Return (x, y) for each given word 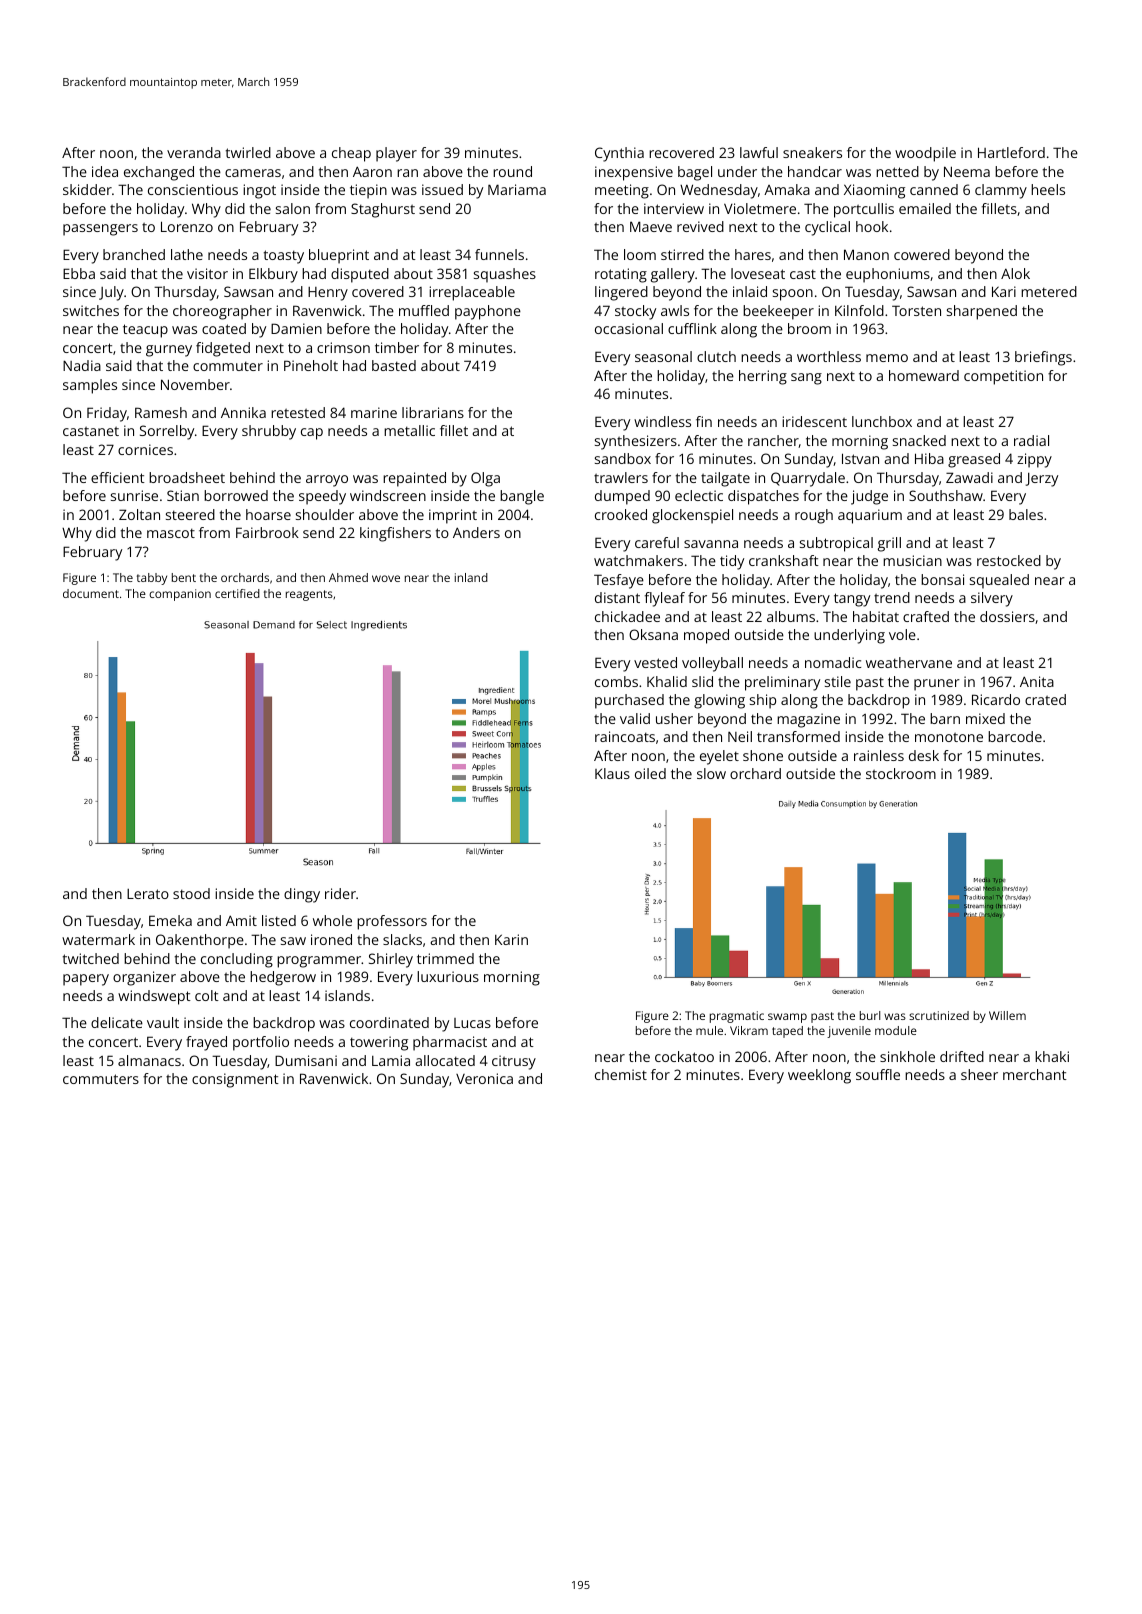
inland (471, 577)
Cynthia (619, 154)
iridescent (814, 421)
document (91, 593)
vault (163, 1022)
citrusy (514, 1062)
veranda (194, 152)
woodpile (925, 154)
